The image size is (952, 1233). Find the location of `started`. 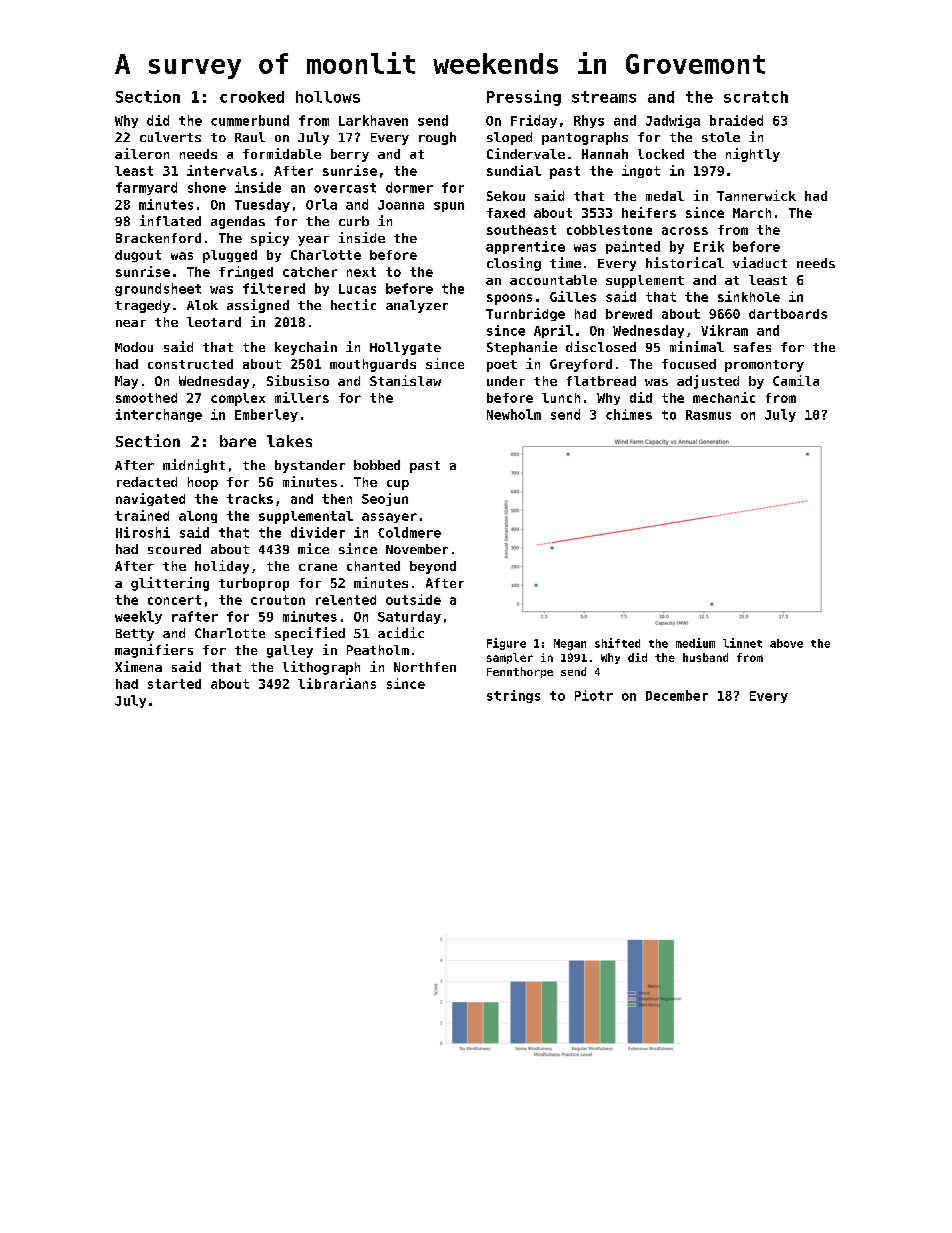

started is located at coordinates (174, 684).
